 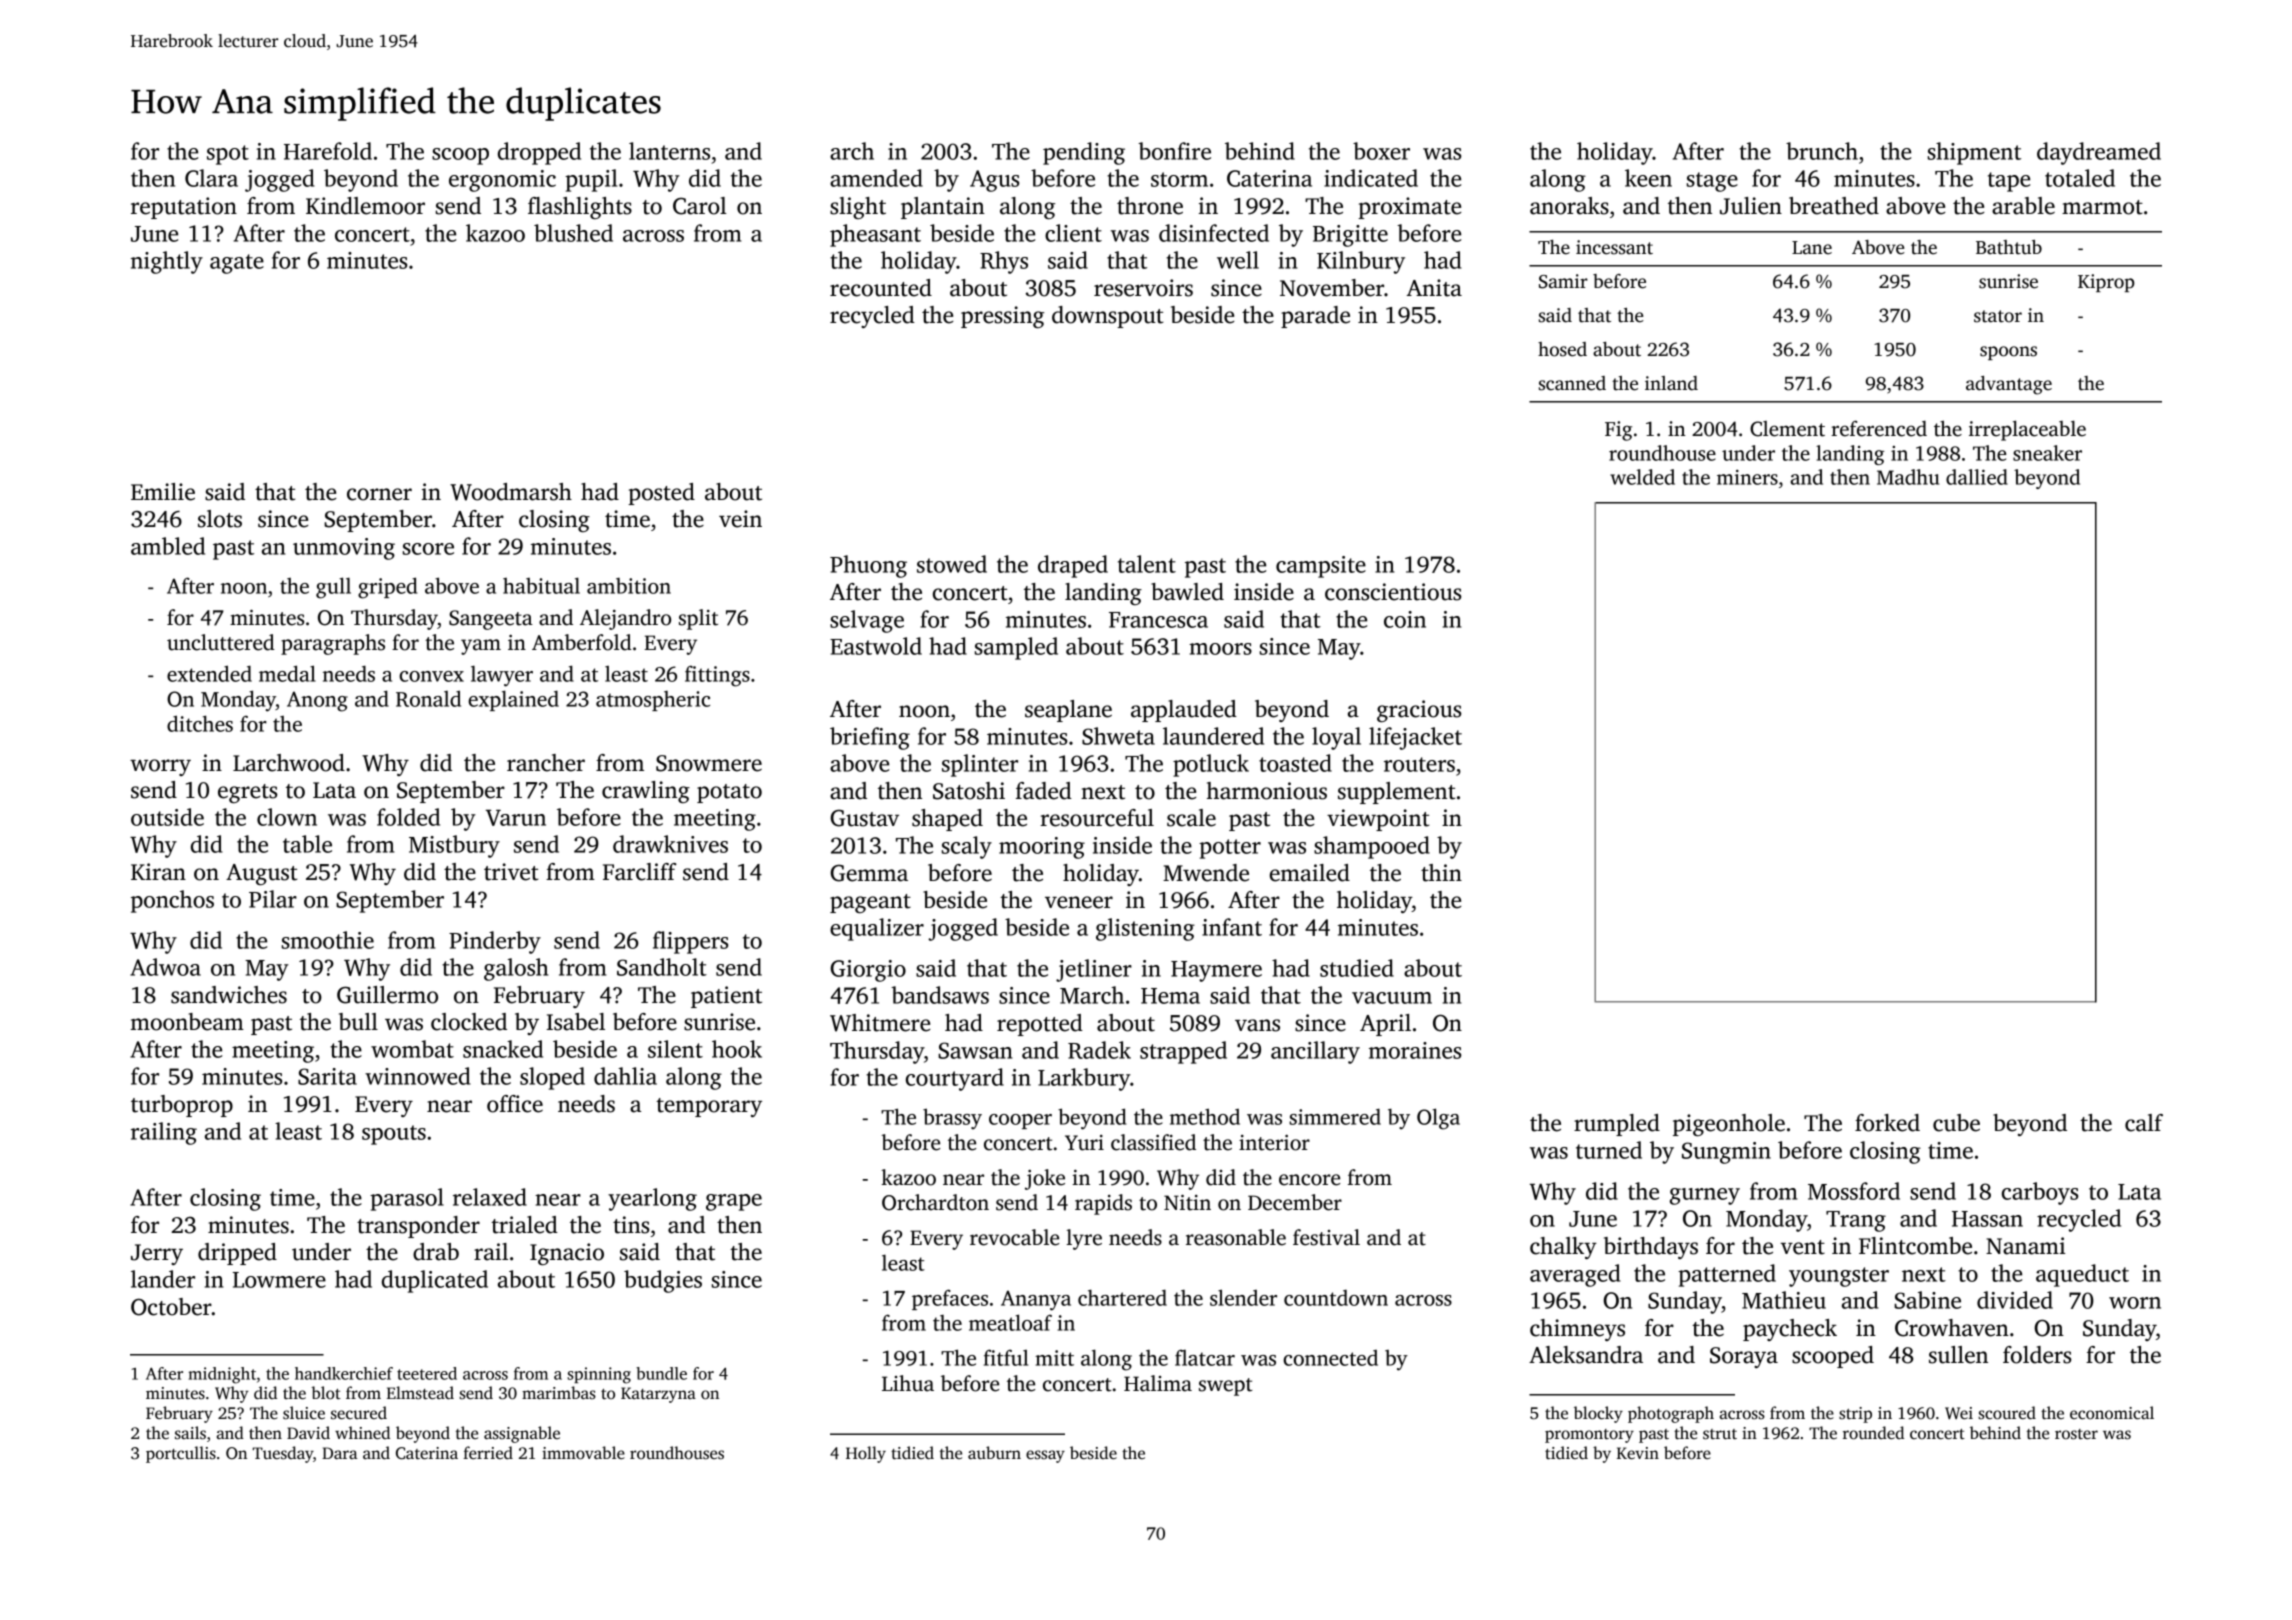 What do you see at coordinates (1045, 1456) in the image?
I see `essay` at bounding box center [1045, 1456].
